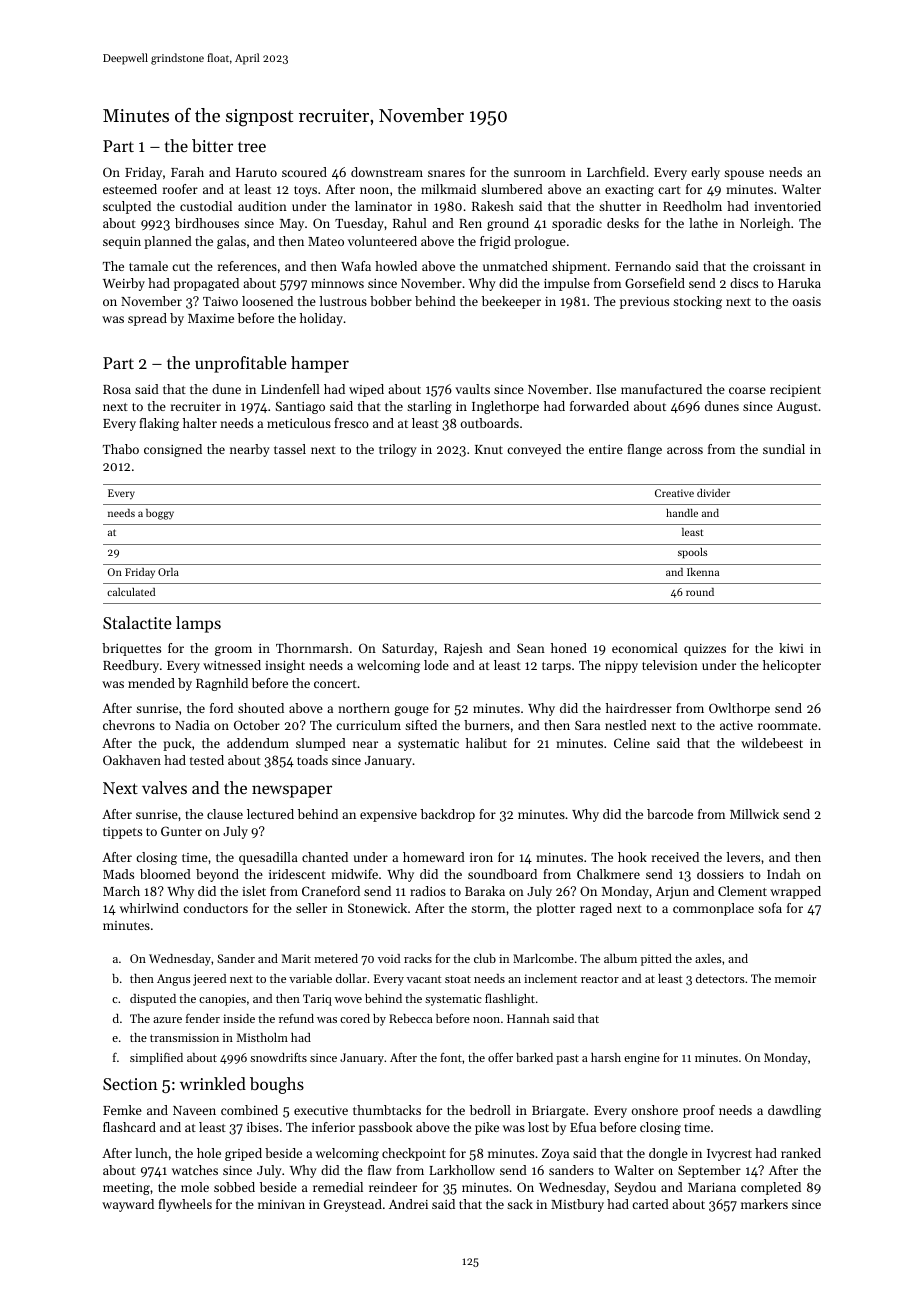 Image resolution: width=924 pixels, height=1308 pixels. What do you see at coordinates (705, 173) in the screenshot?
I see `early` at bounding box center [705, 173].
